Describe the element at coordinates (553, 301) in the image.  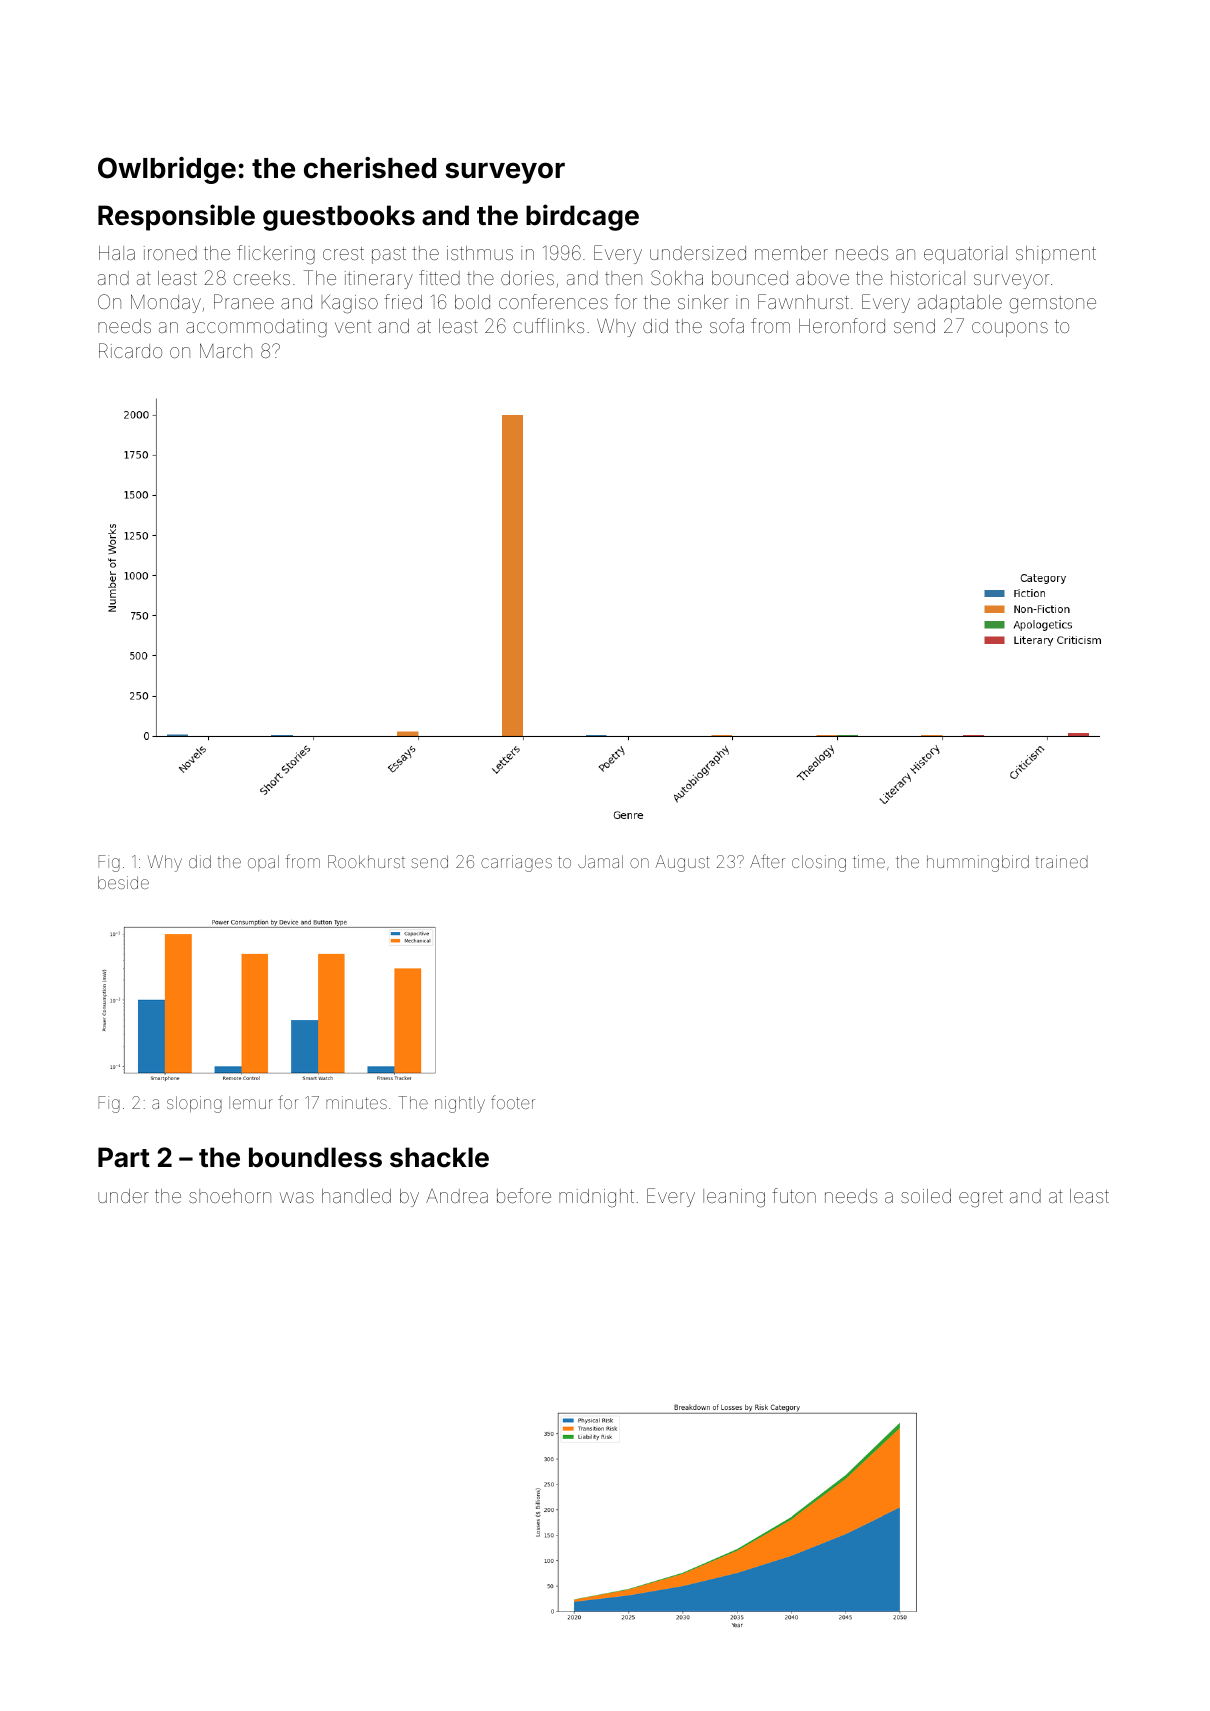
I see `conferences` at that location.
